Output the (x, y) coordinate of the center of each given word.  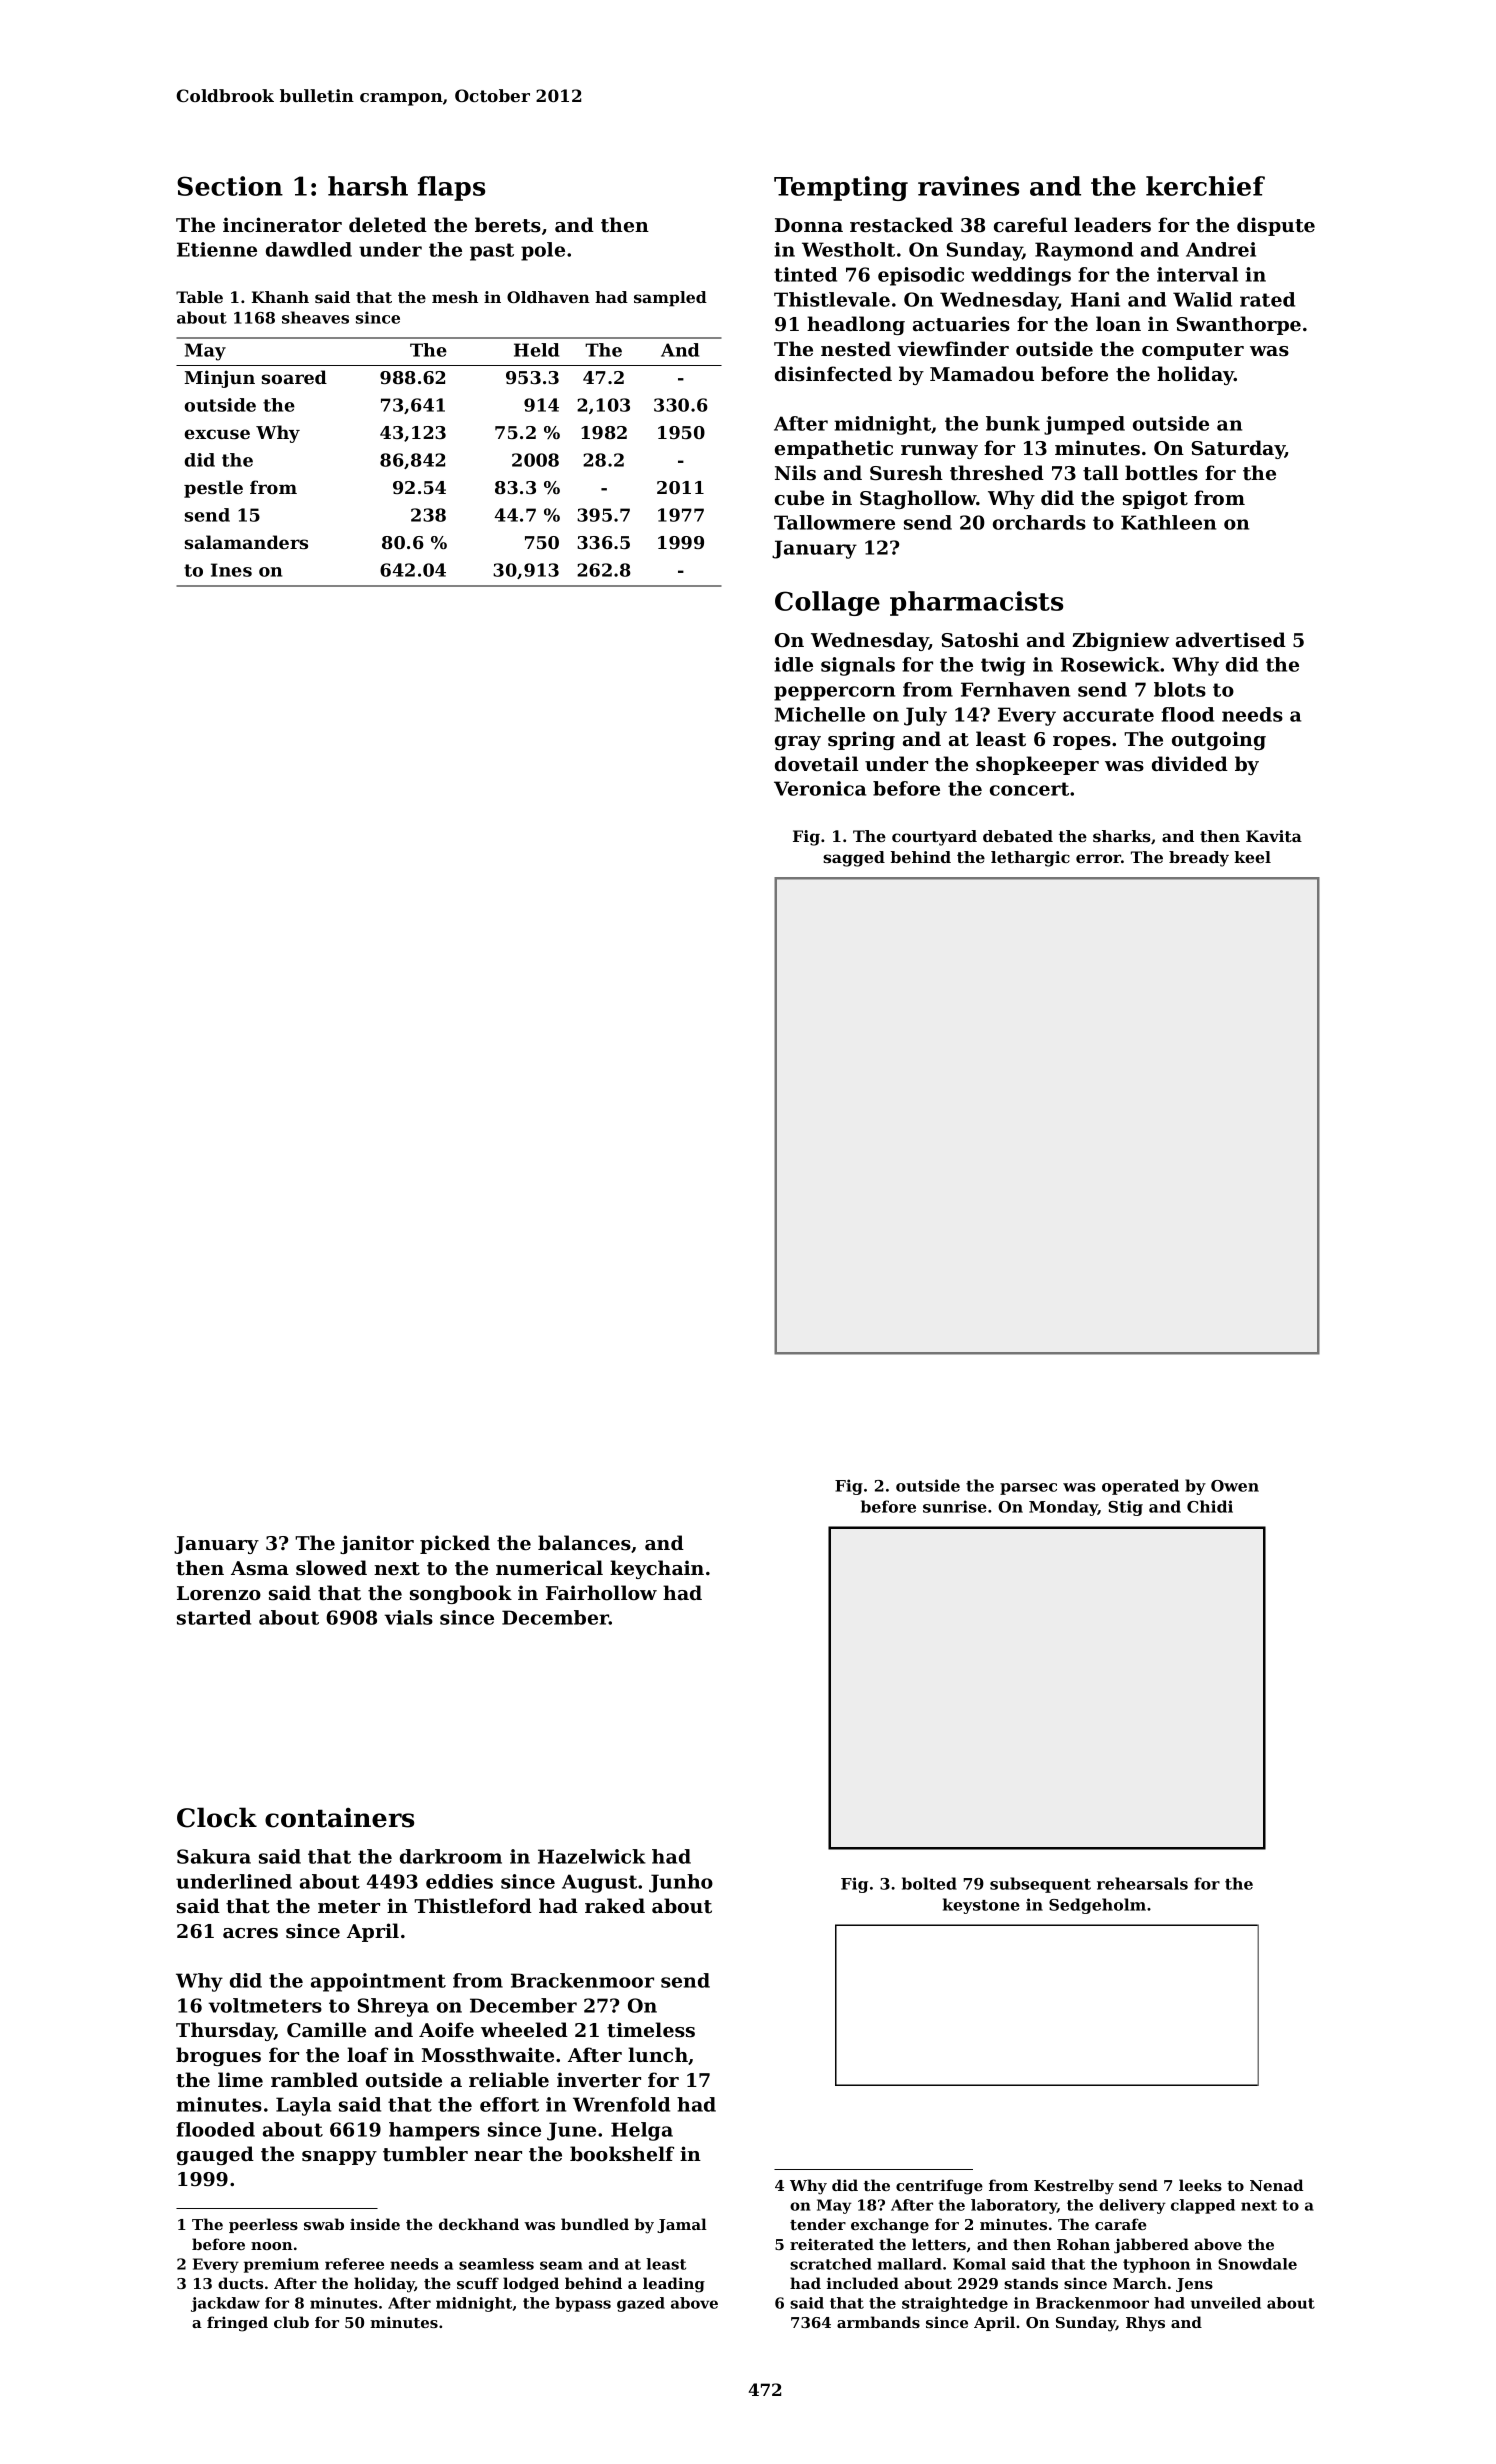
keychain (657, 1569)
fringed (237, 2324)
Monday (1063, 1508)
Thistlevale (832, 299)
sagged (854, 859)
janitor (377, 1544)
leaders (1112, 225)
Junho (681, 1883)
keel (1252, 857)
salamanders (246, 542)
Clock (217, 1817)
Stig (1125, 1508)
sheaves (315, 317)
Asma (260, 1568)
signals (858, 666)
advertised (1231, 640)
